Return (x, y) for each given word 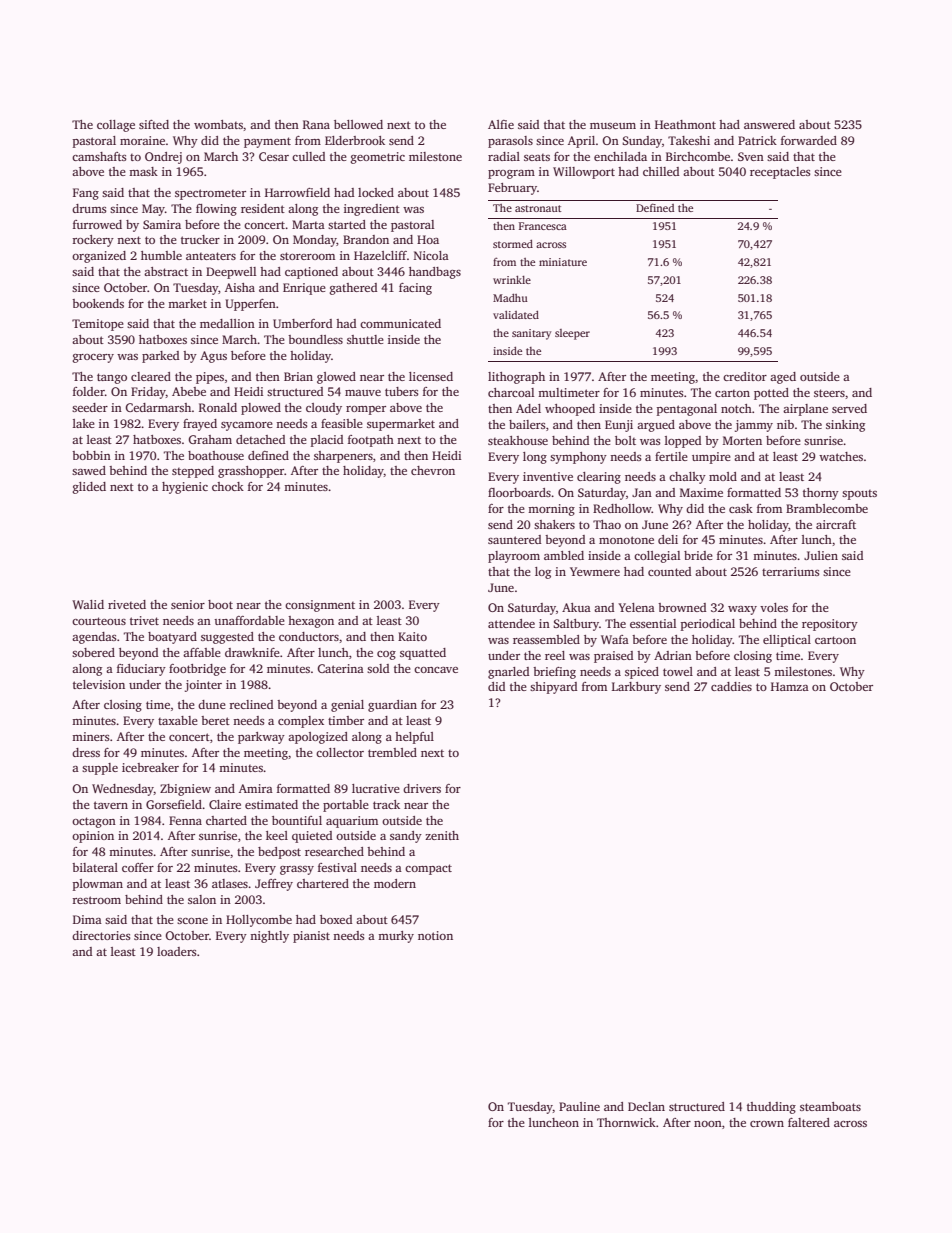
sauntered (515, 539)
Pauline (579, 1106)
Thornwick (626, 1122)
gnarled (509, 673)
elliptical (787, 641)
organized (99, 257)
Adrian (673, 655)
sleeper (572, 334)
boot (220, 604)
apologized (318, 738)
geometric (377, 158)
